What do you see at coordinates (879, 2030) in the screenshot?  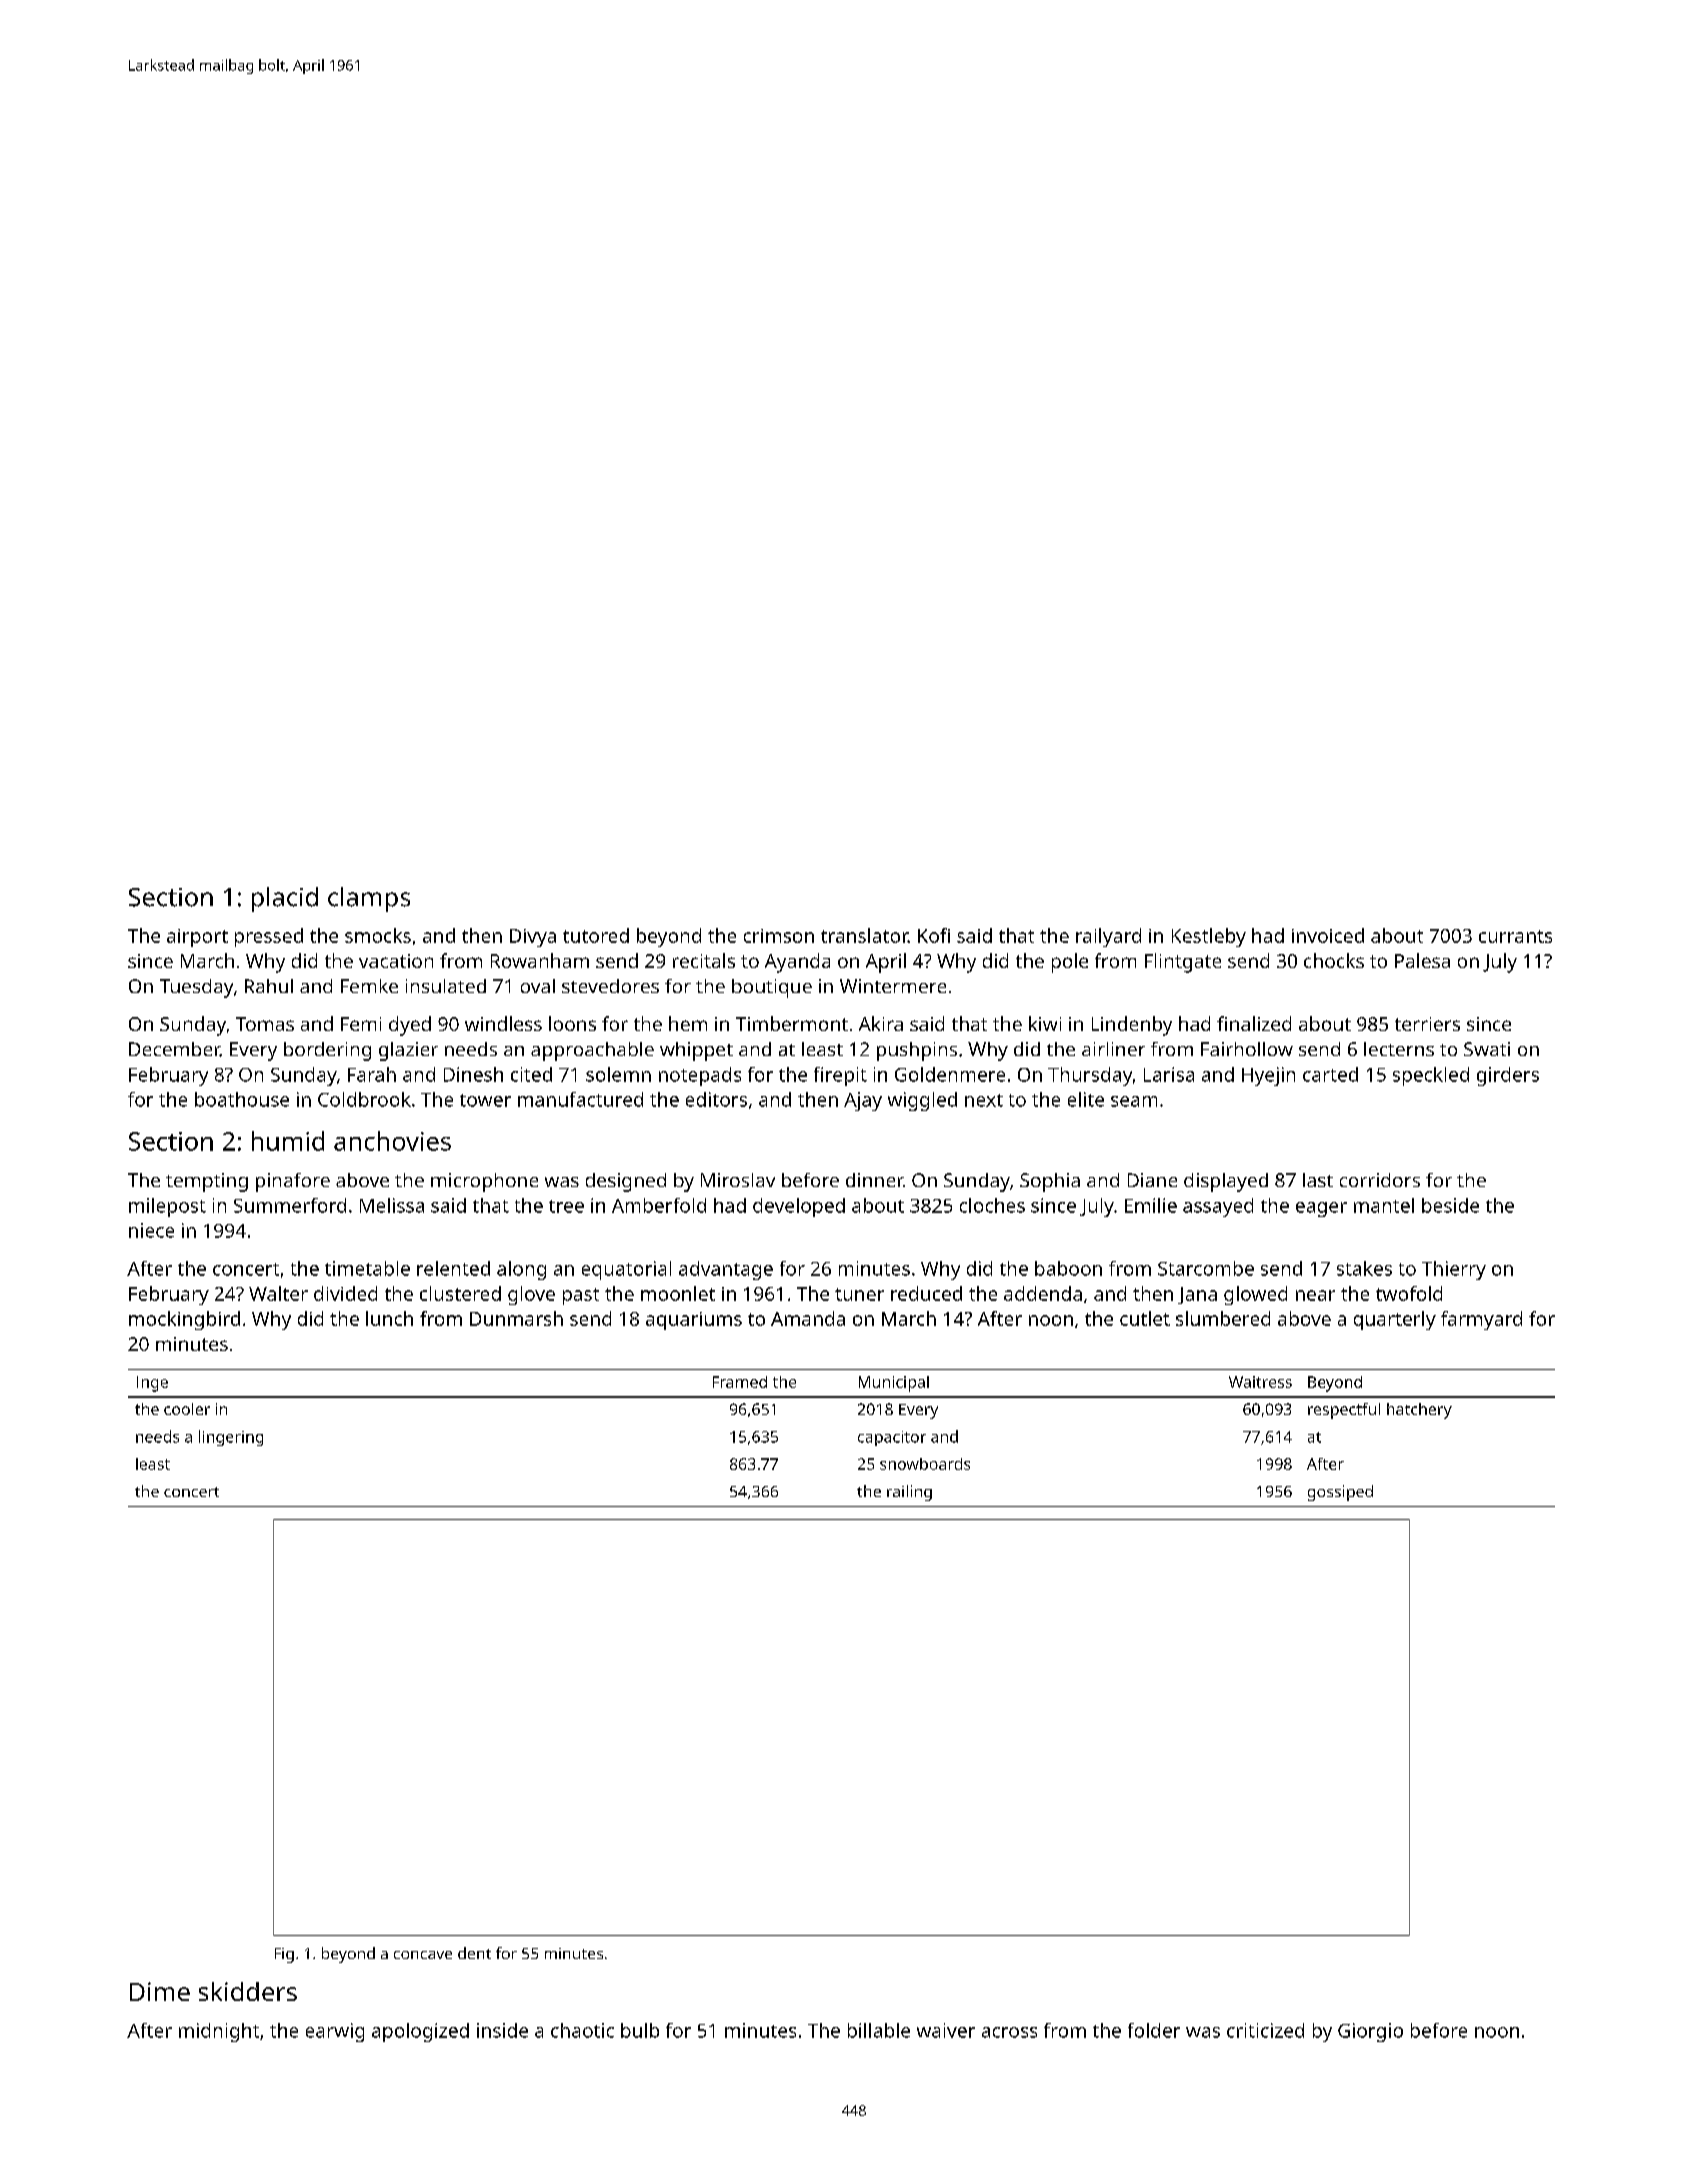 I see `billable` at bounding box center [879, 2030].
